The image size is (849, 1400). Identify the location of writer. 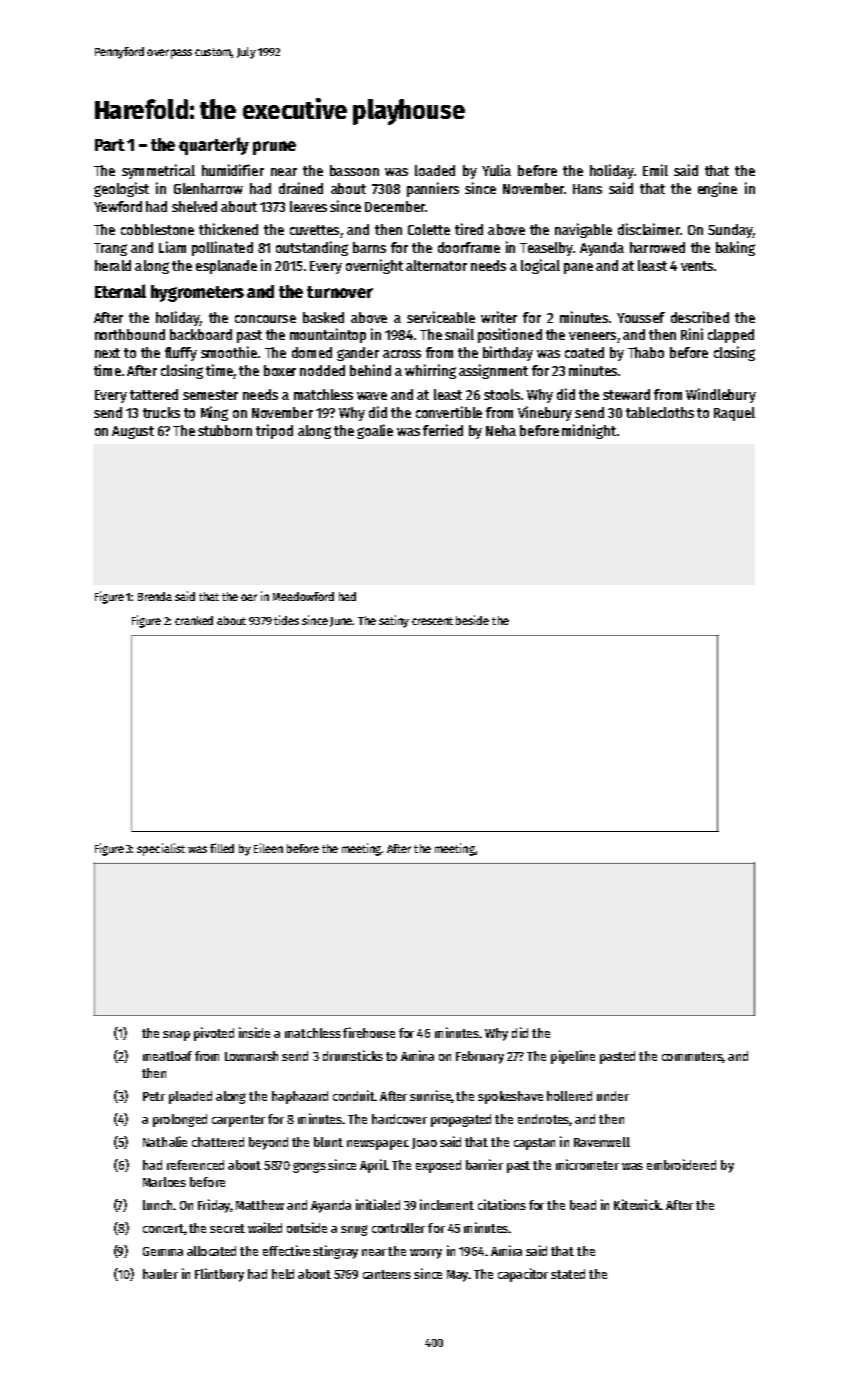
(499, 317).
